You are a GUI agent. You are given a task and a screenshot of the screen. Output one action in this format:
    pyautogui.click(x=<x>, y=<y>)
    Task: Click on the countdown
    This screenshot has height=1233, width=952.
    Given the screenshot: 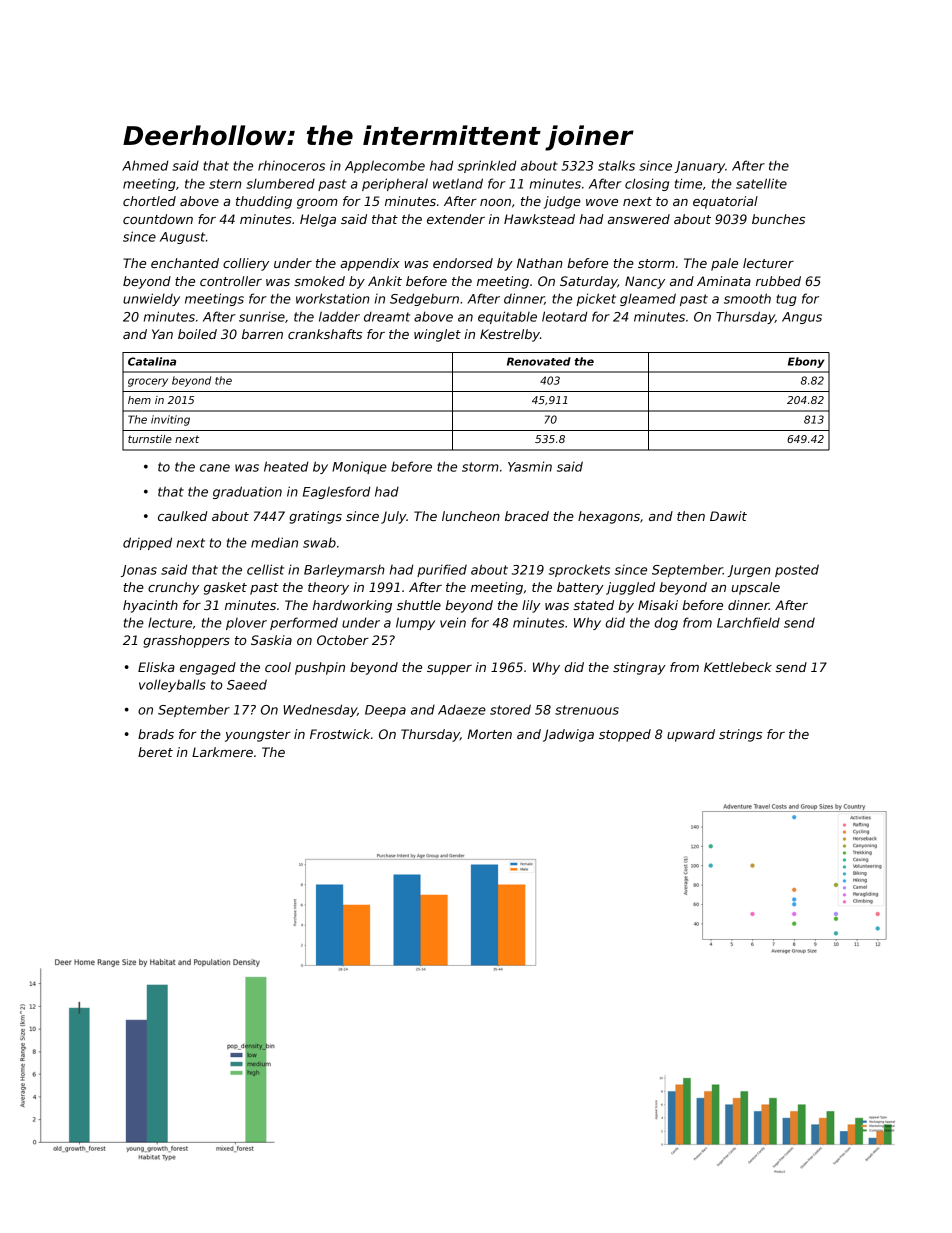 What is the action you would take?
    pyautogui.click(x=158, y=219)
